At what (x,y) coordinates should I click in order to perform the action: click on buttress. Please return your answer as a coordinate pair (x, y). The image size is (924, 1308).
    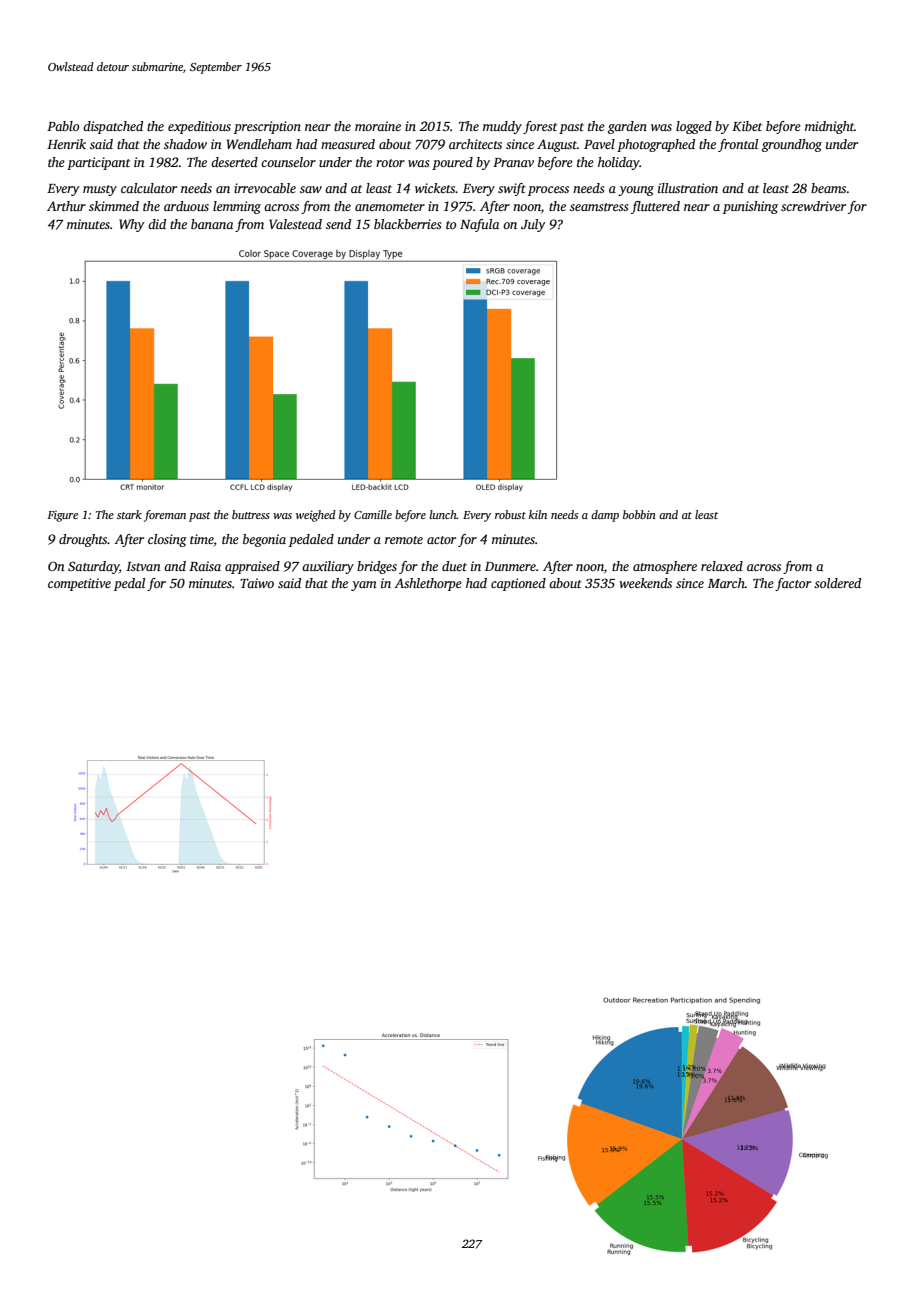
    Looking at the image, I should click on (251, 514).
